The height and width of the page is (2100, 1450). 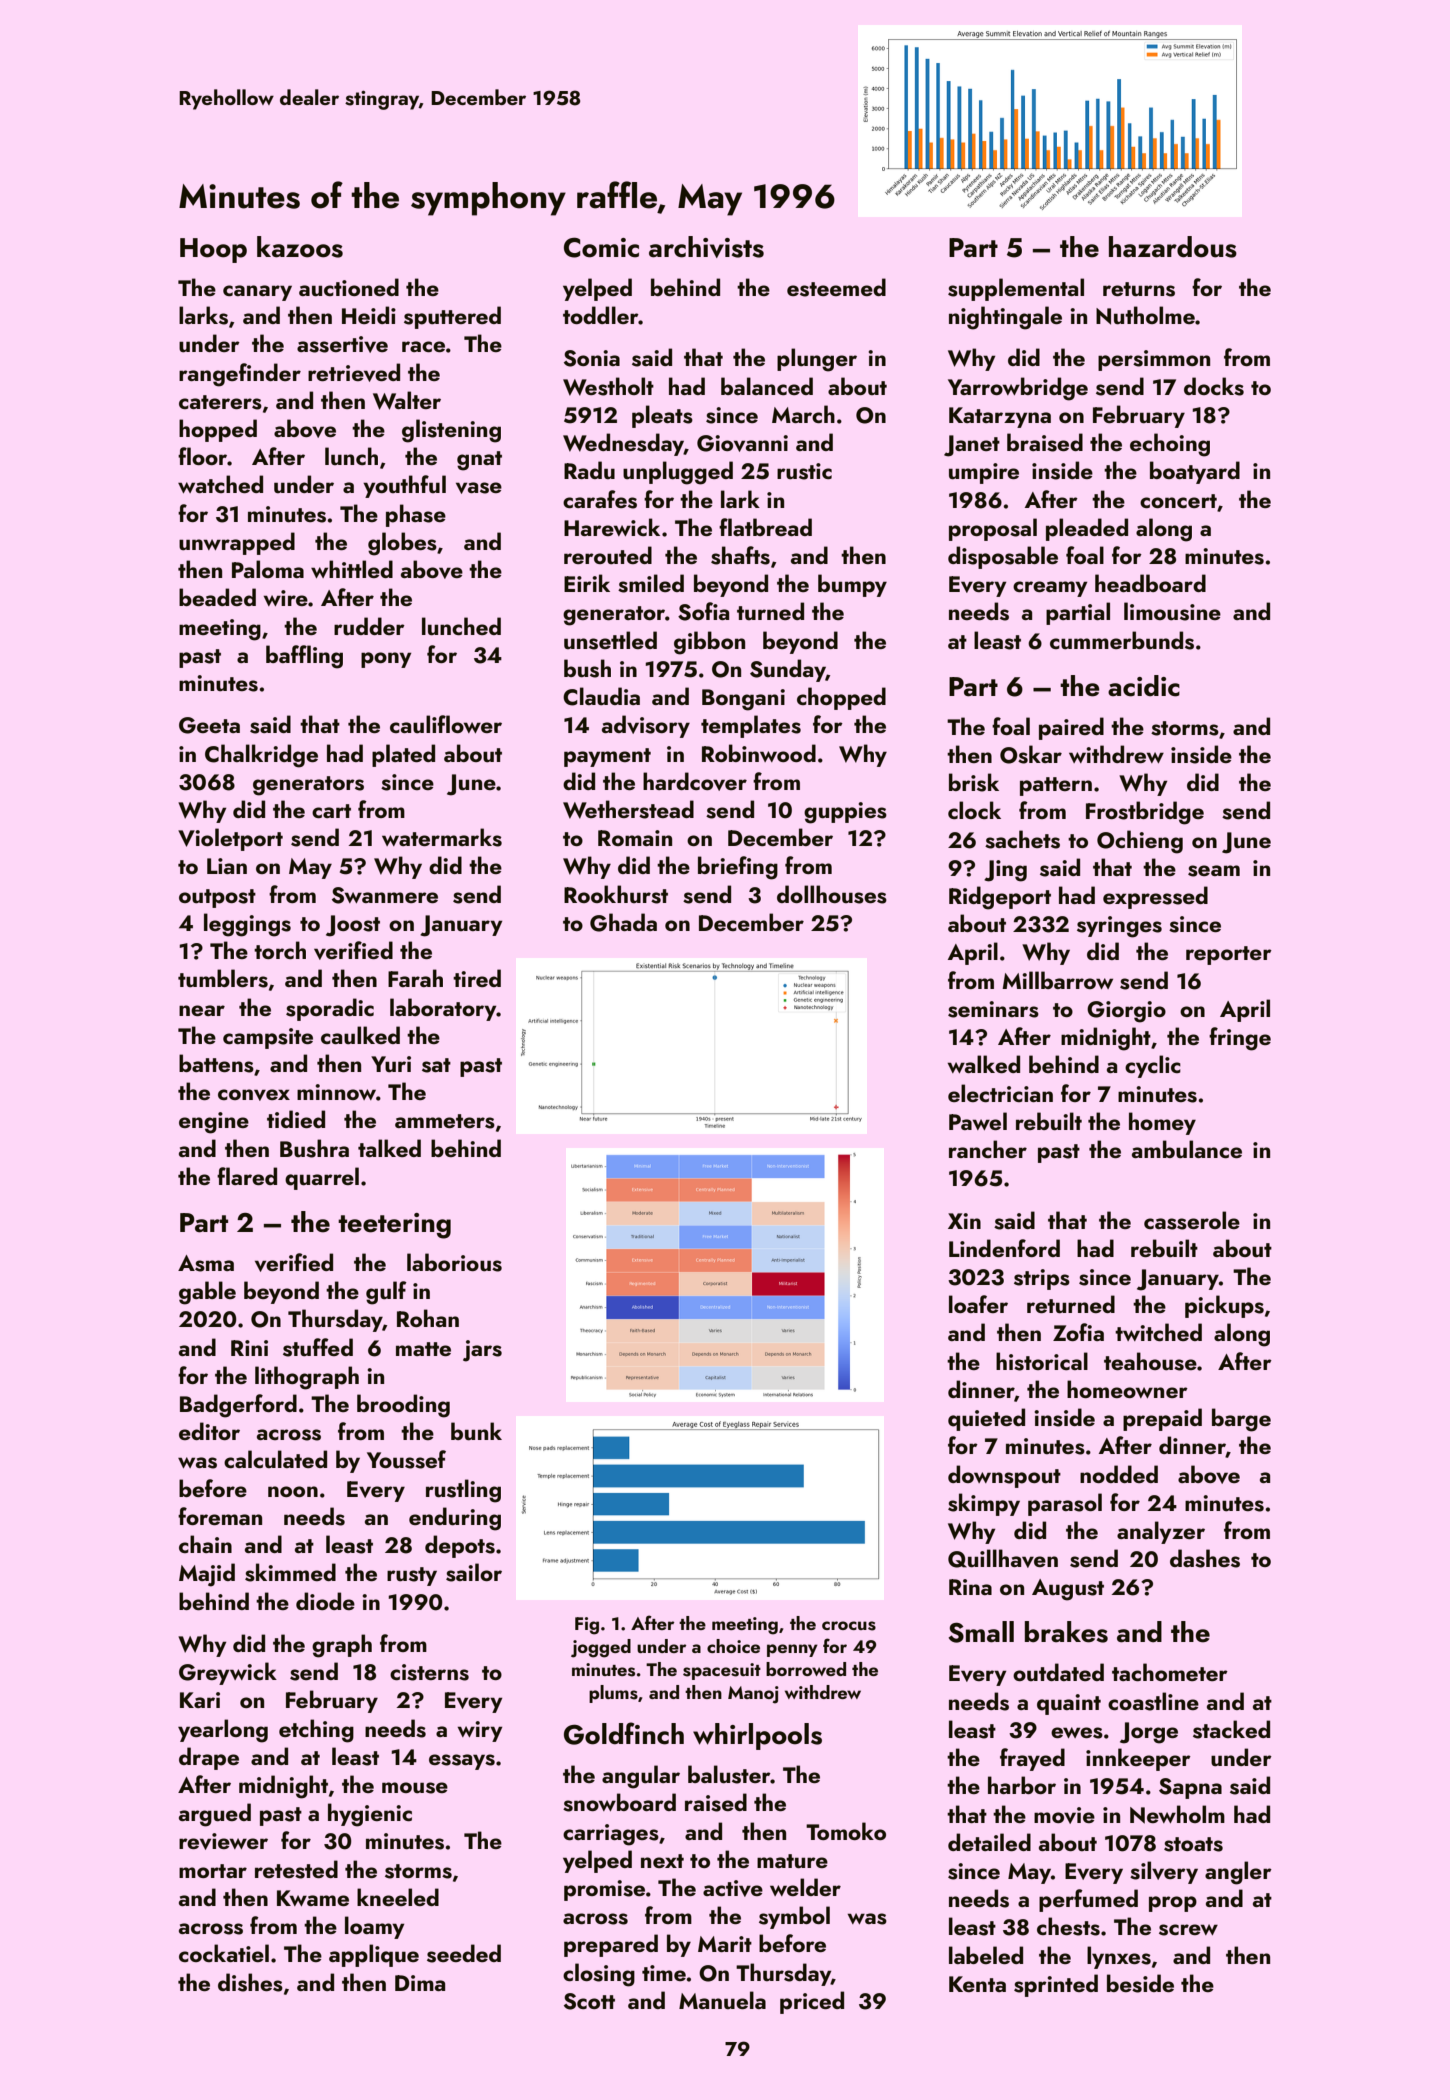 I want to click on Manuela, so click(x=722, y=2000).
